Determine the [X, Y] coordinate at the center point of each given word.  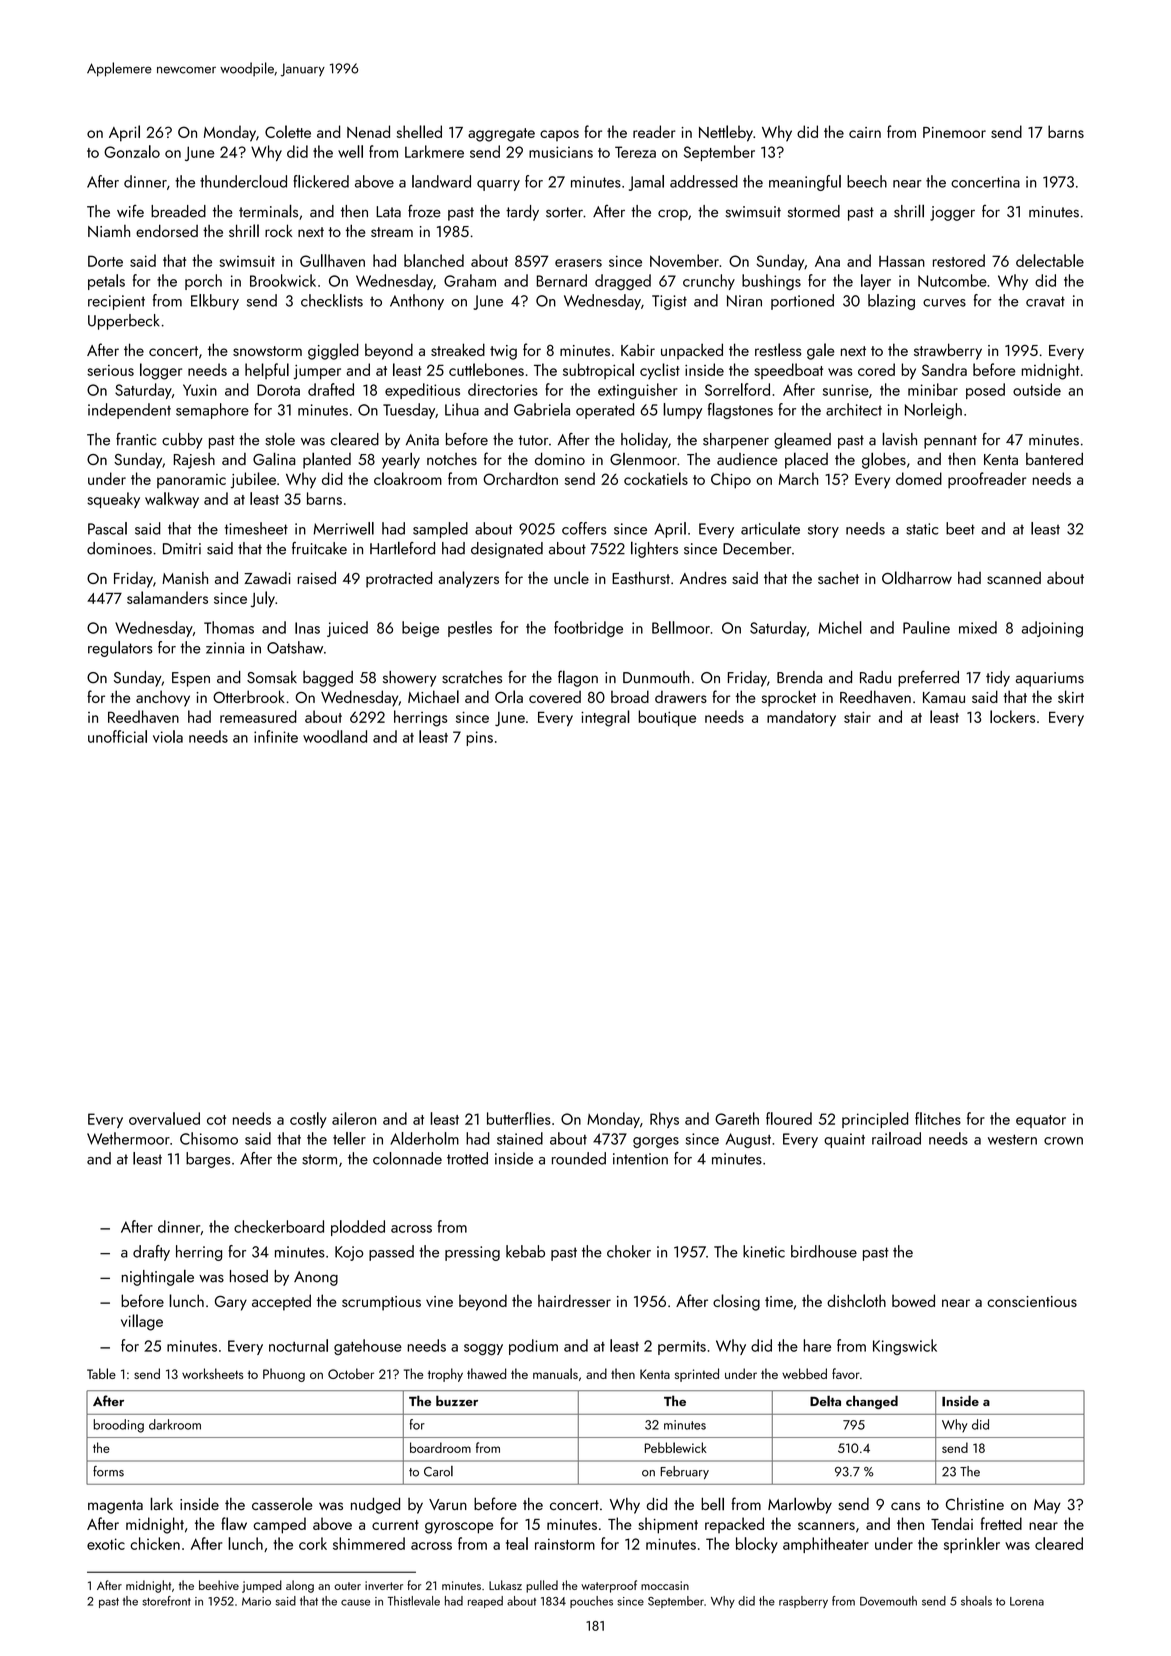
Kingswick [905, 1347]
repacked [734, 1525]
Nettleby [726, 133]
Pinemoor [954, 132]
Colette [288, 131]
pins [479, 738]
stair [857, 717]
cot [216, 1120]
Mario [256, 1601]
